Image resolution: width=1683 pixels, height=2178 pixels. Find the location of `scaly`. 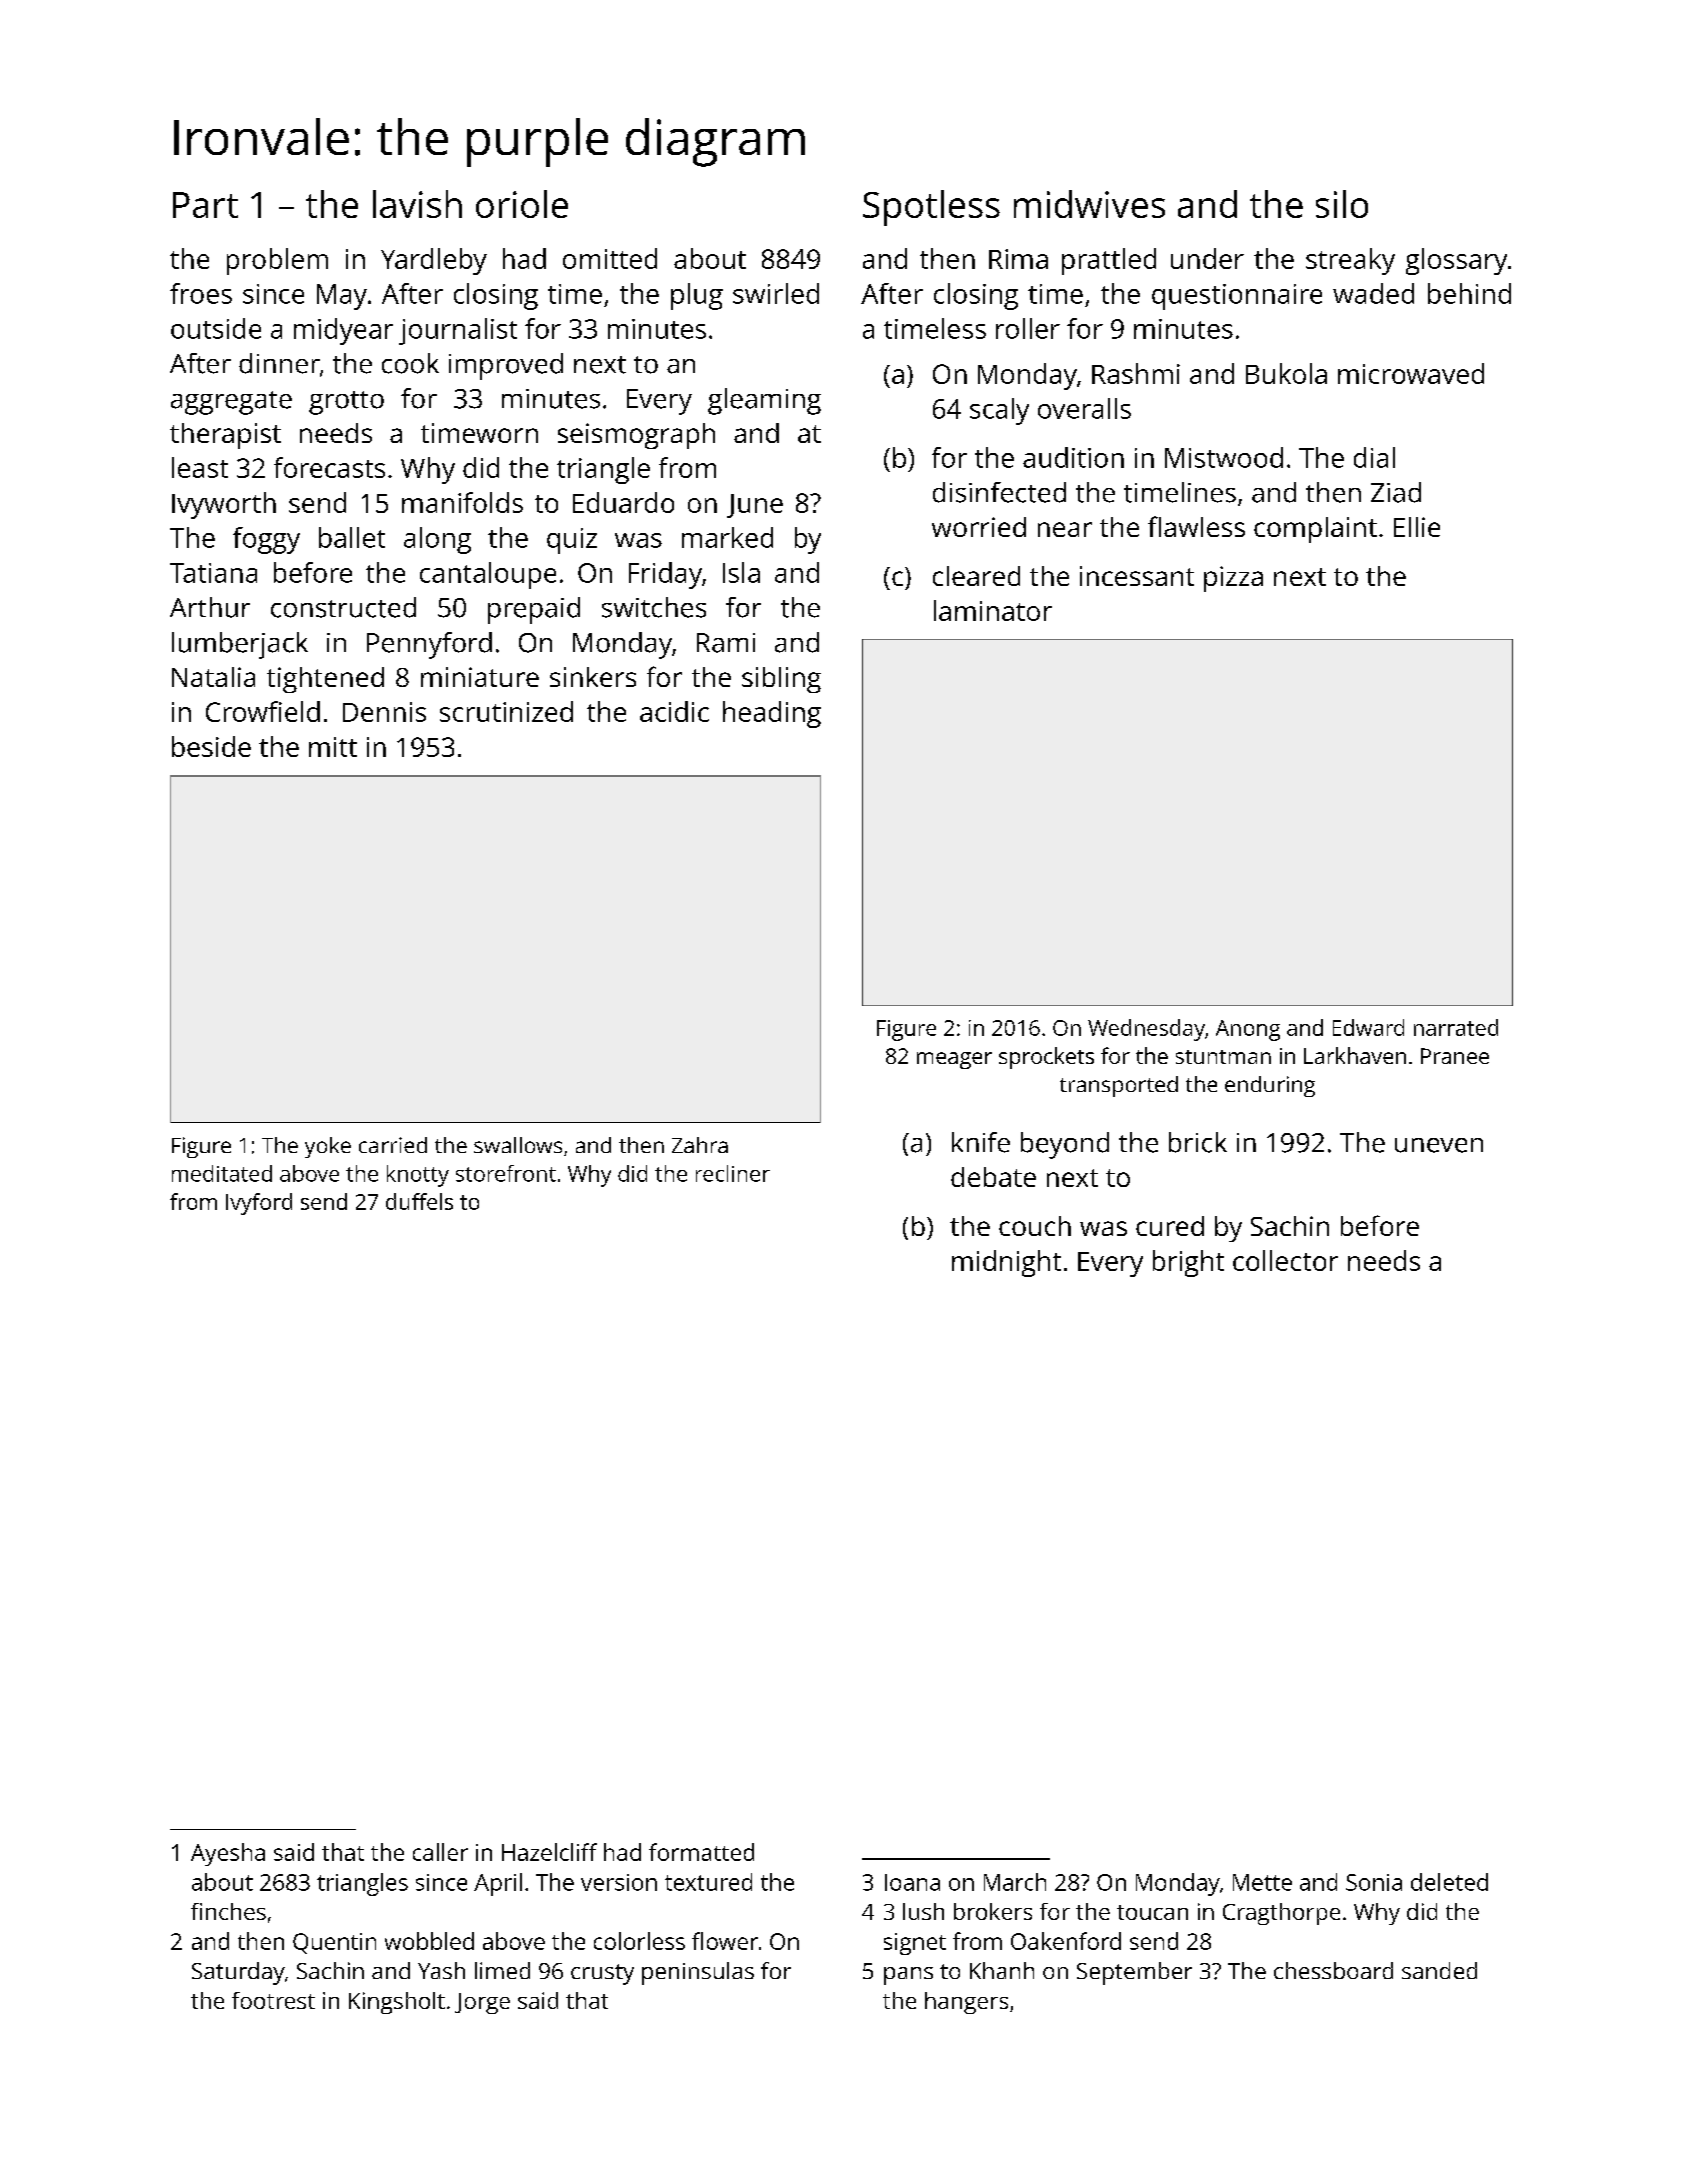

scaly is located at coordinates (999, 411).
